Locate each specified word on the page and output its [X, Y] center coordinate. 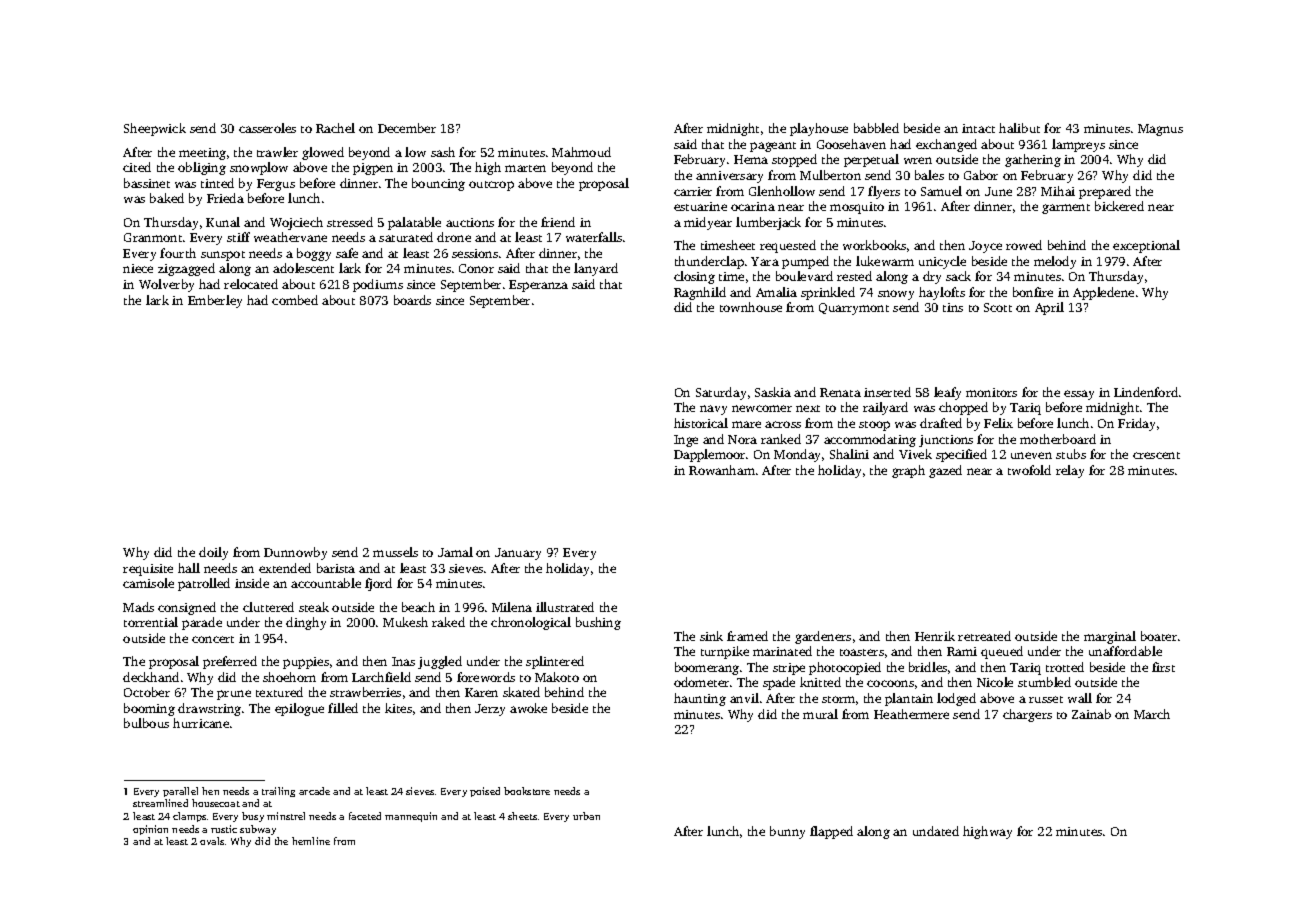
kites [398, 708]
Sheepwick [155, 129]
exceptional [1146, 246]
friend [558, 222]
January [518, 554]
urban [586, 816]
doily [213, 553]
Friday [1136, 424]
